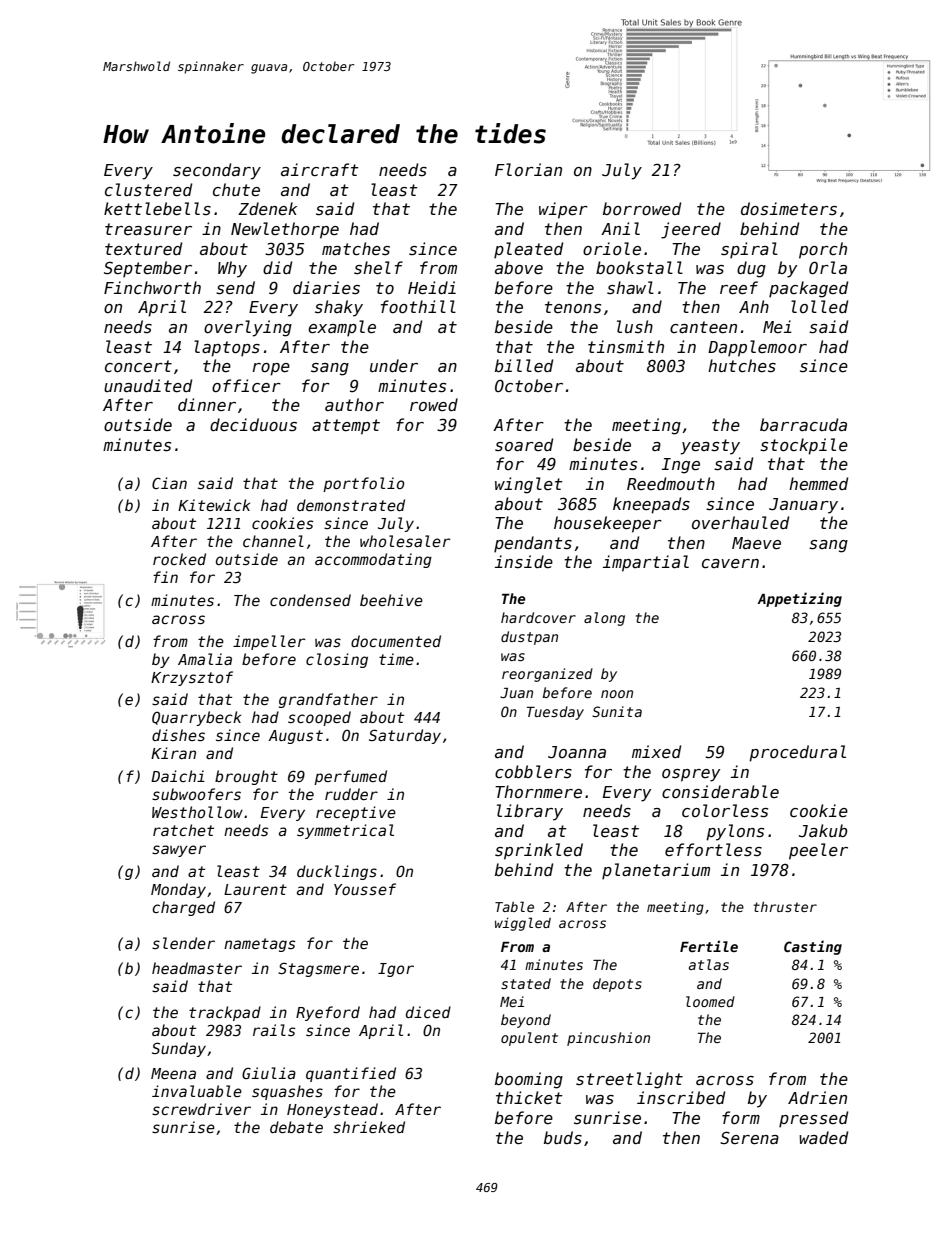  What do you see at coordinates (526, 983) in the screenshot?
I see `stated` at bounding box center [526, 983].
